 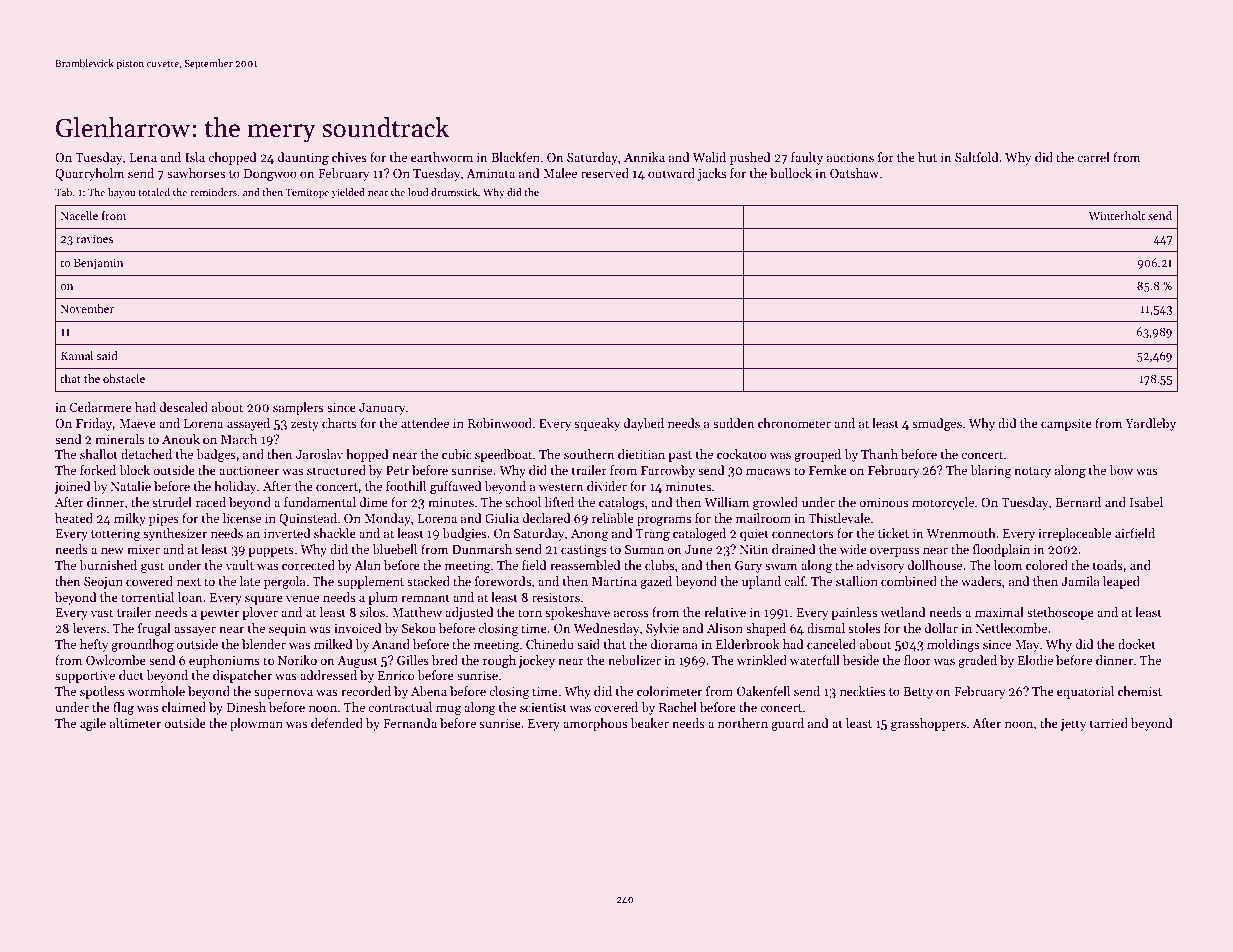 What do you see at coordinates (590, 535) in the screenshot?
I see `Anong` at bounding box center [590, 535].
